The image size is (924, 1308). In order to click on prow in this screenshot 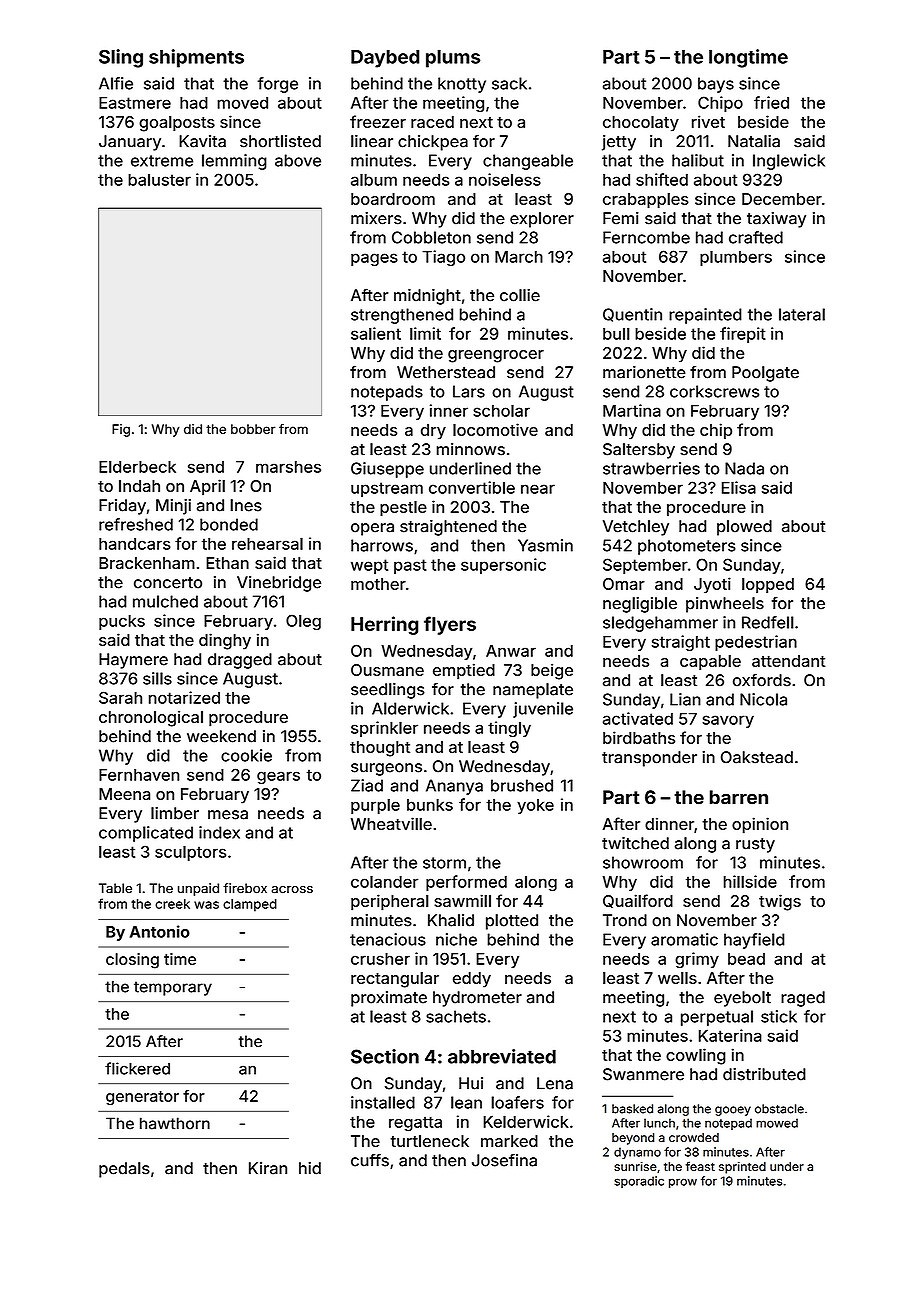, I will do `click(683, 1183)`.
